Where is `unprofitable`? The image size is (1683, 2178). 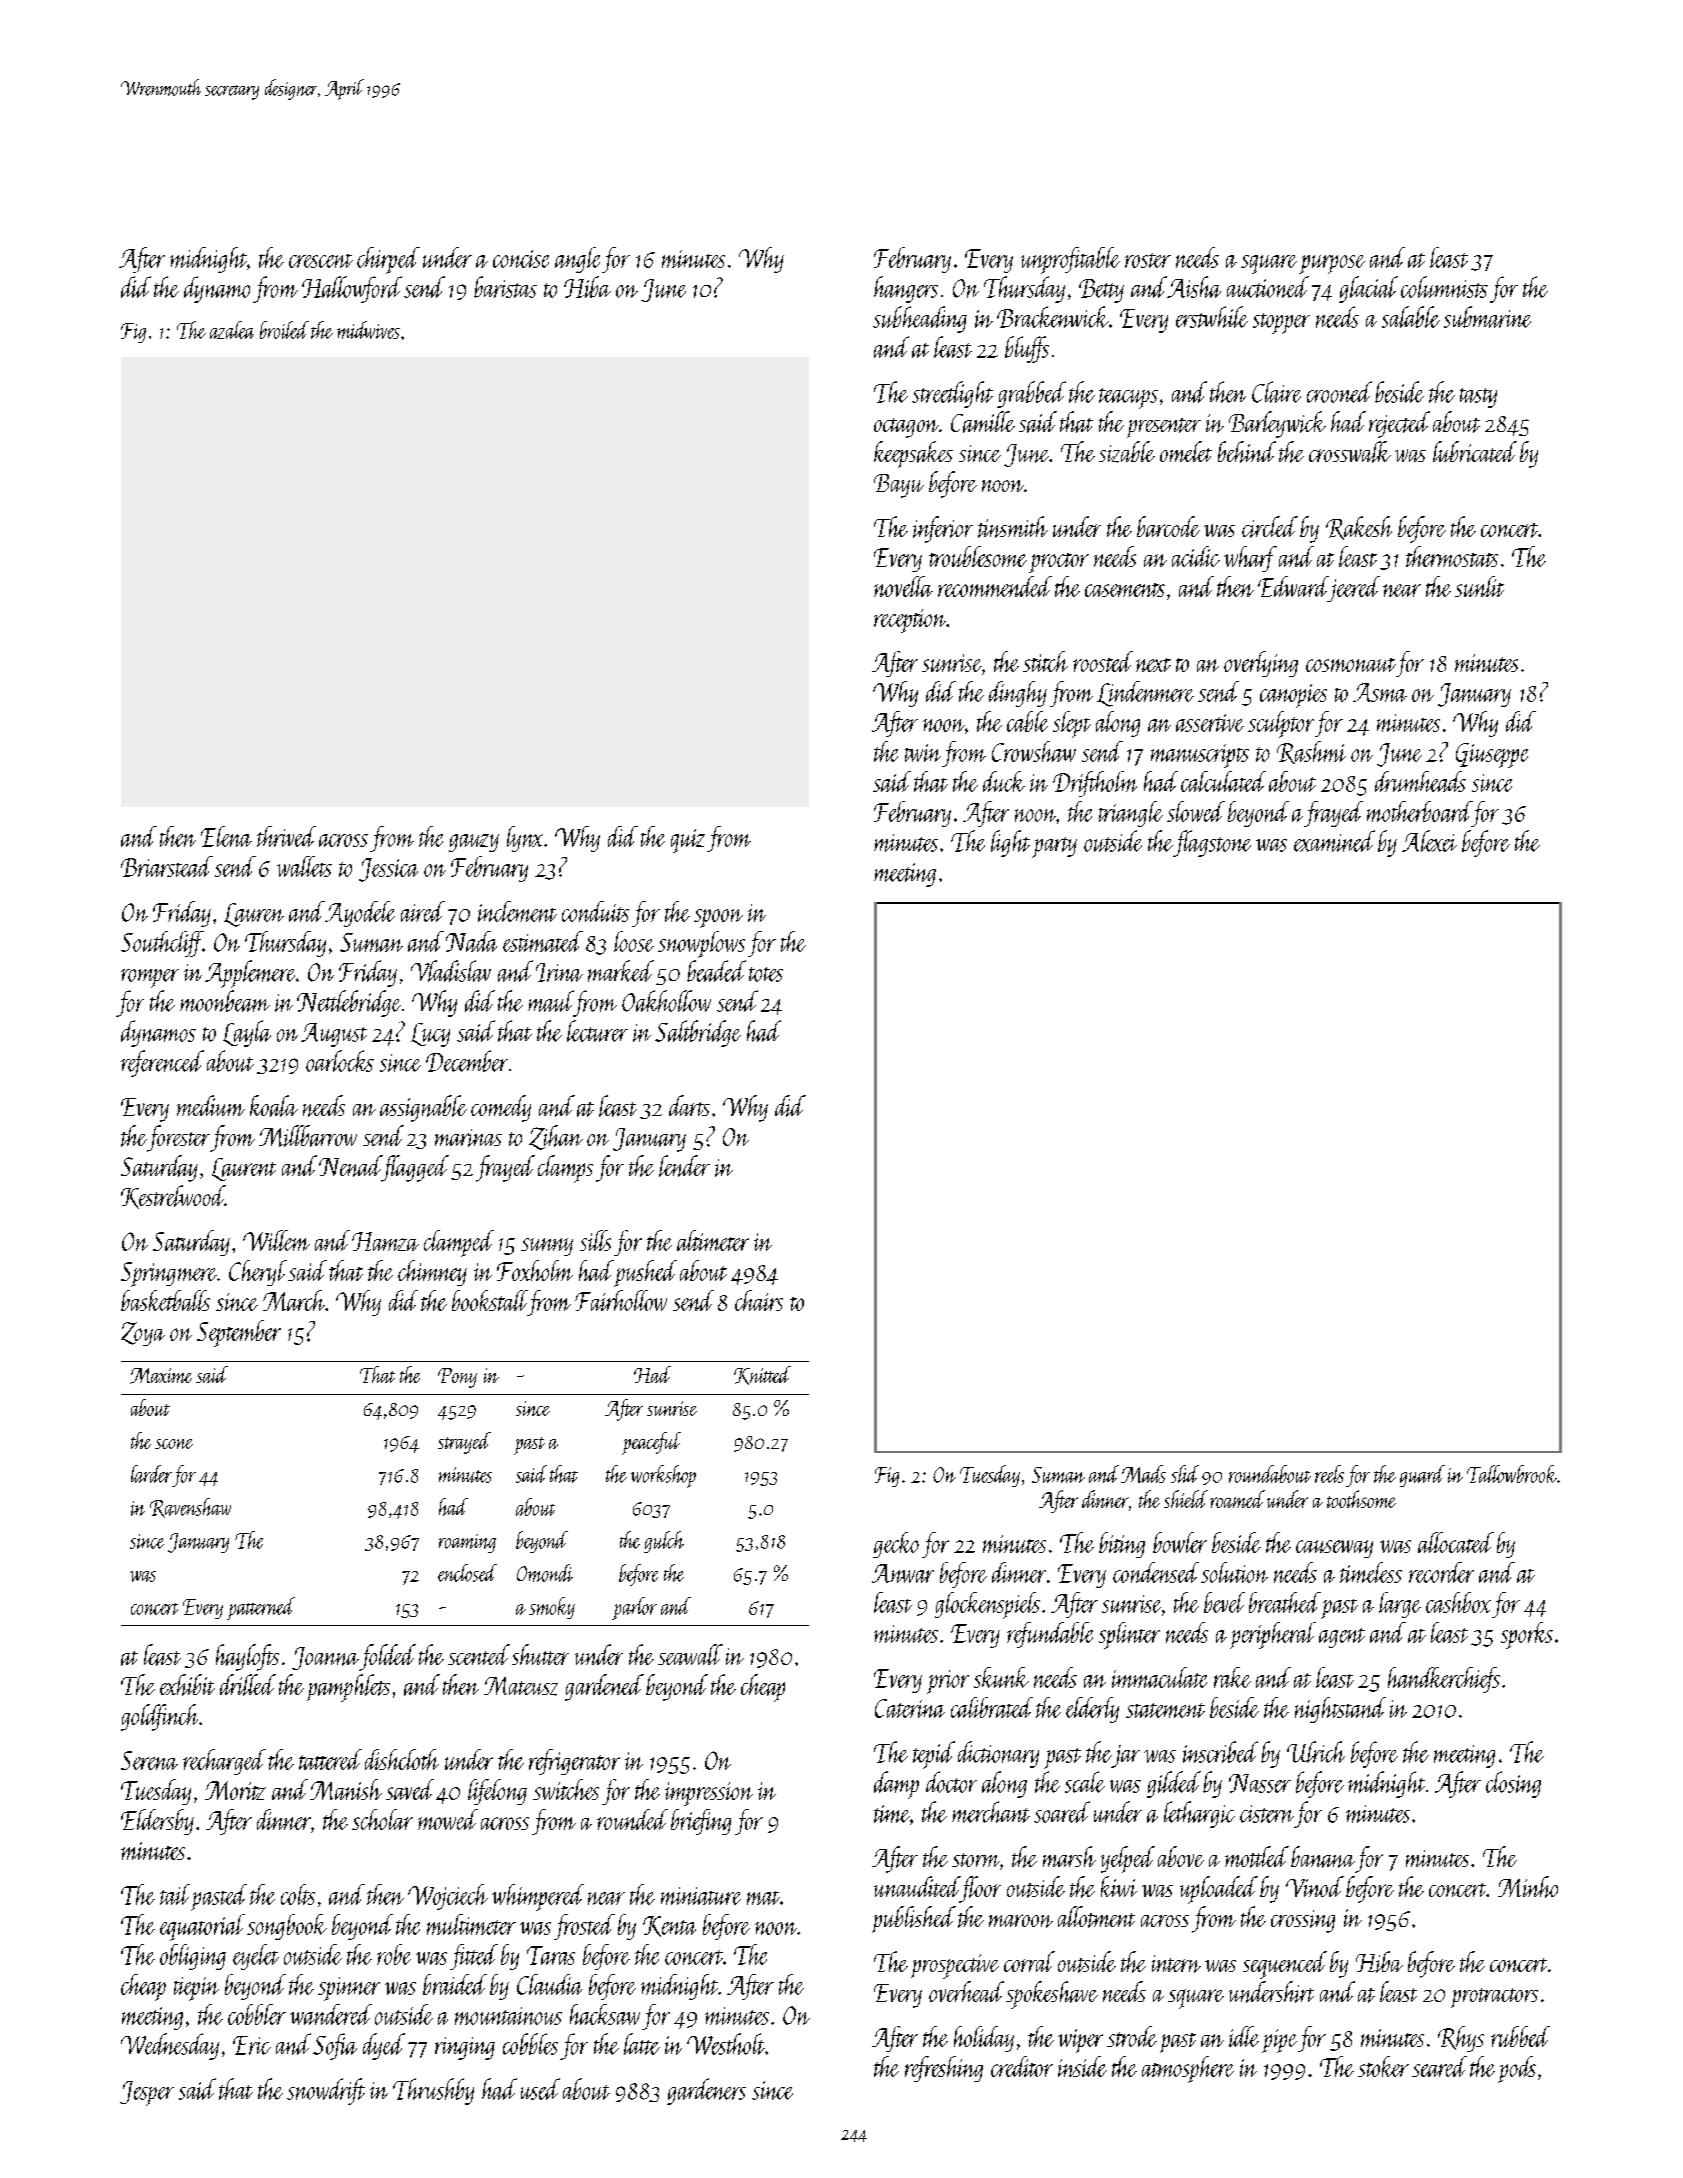
unprofitable is located at coordinates (1070, 260).
